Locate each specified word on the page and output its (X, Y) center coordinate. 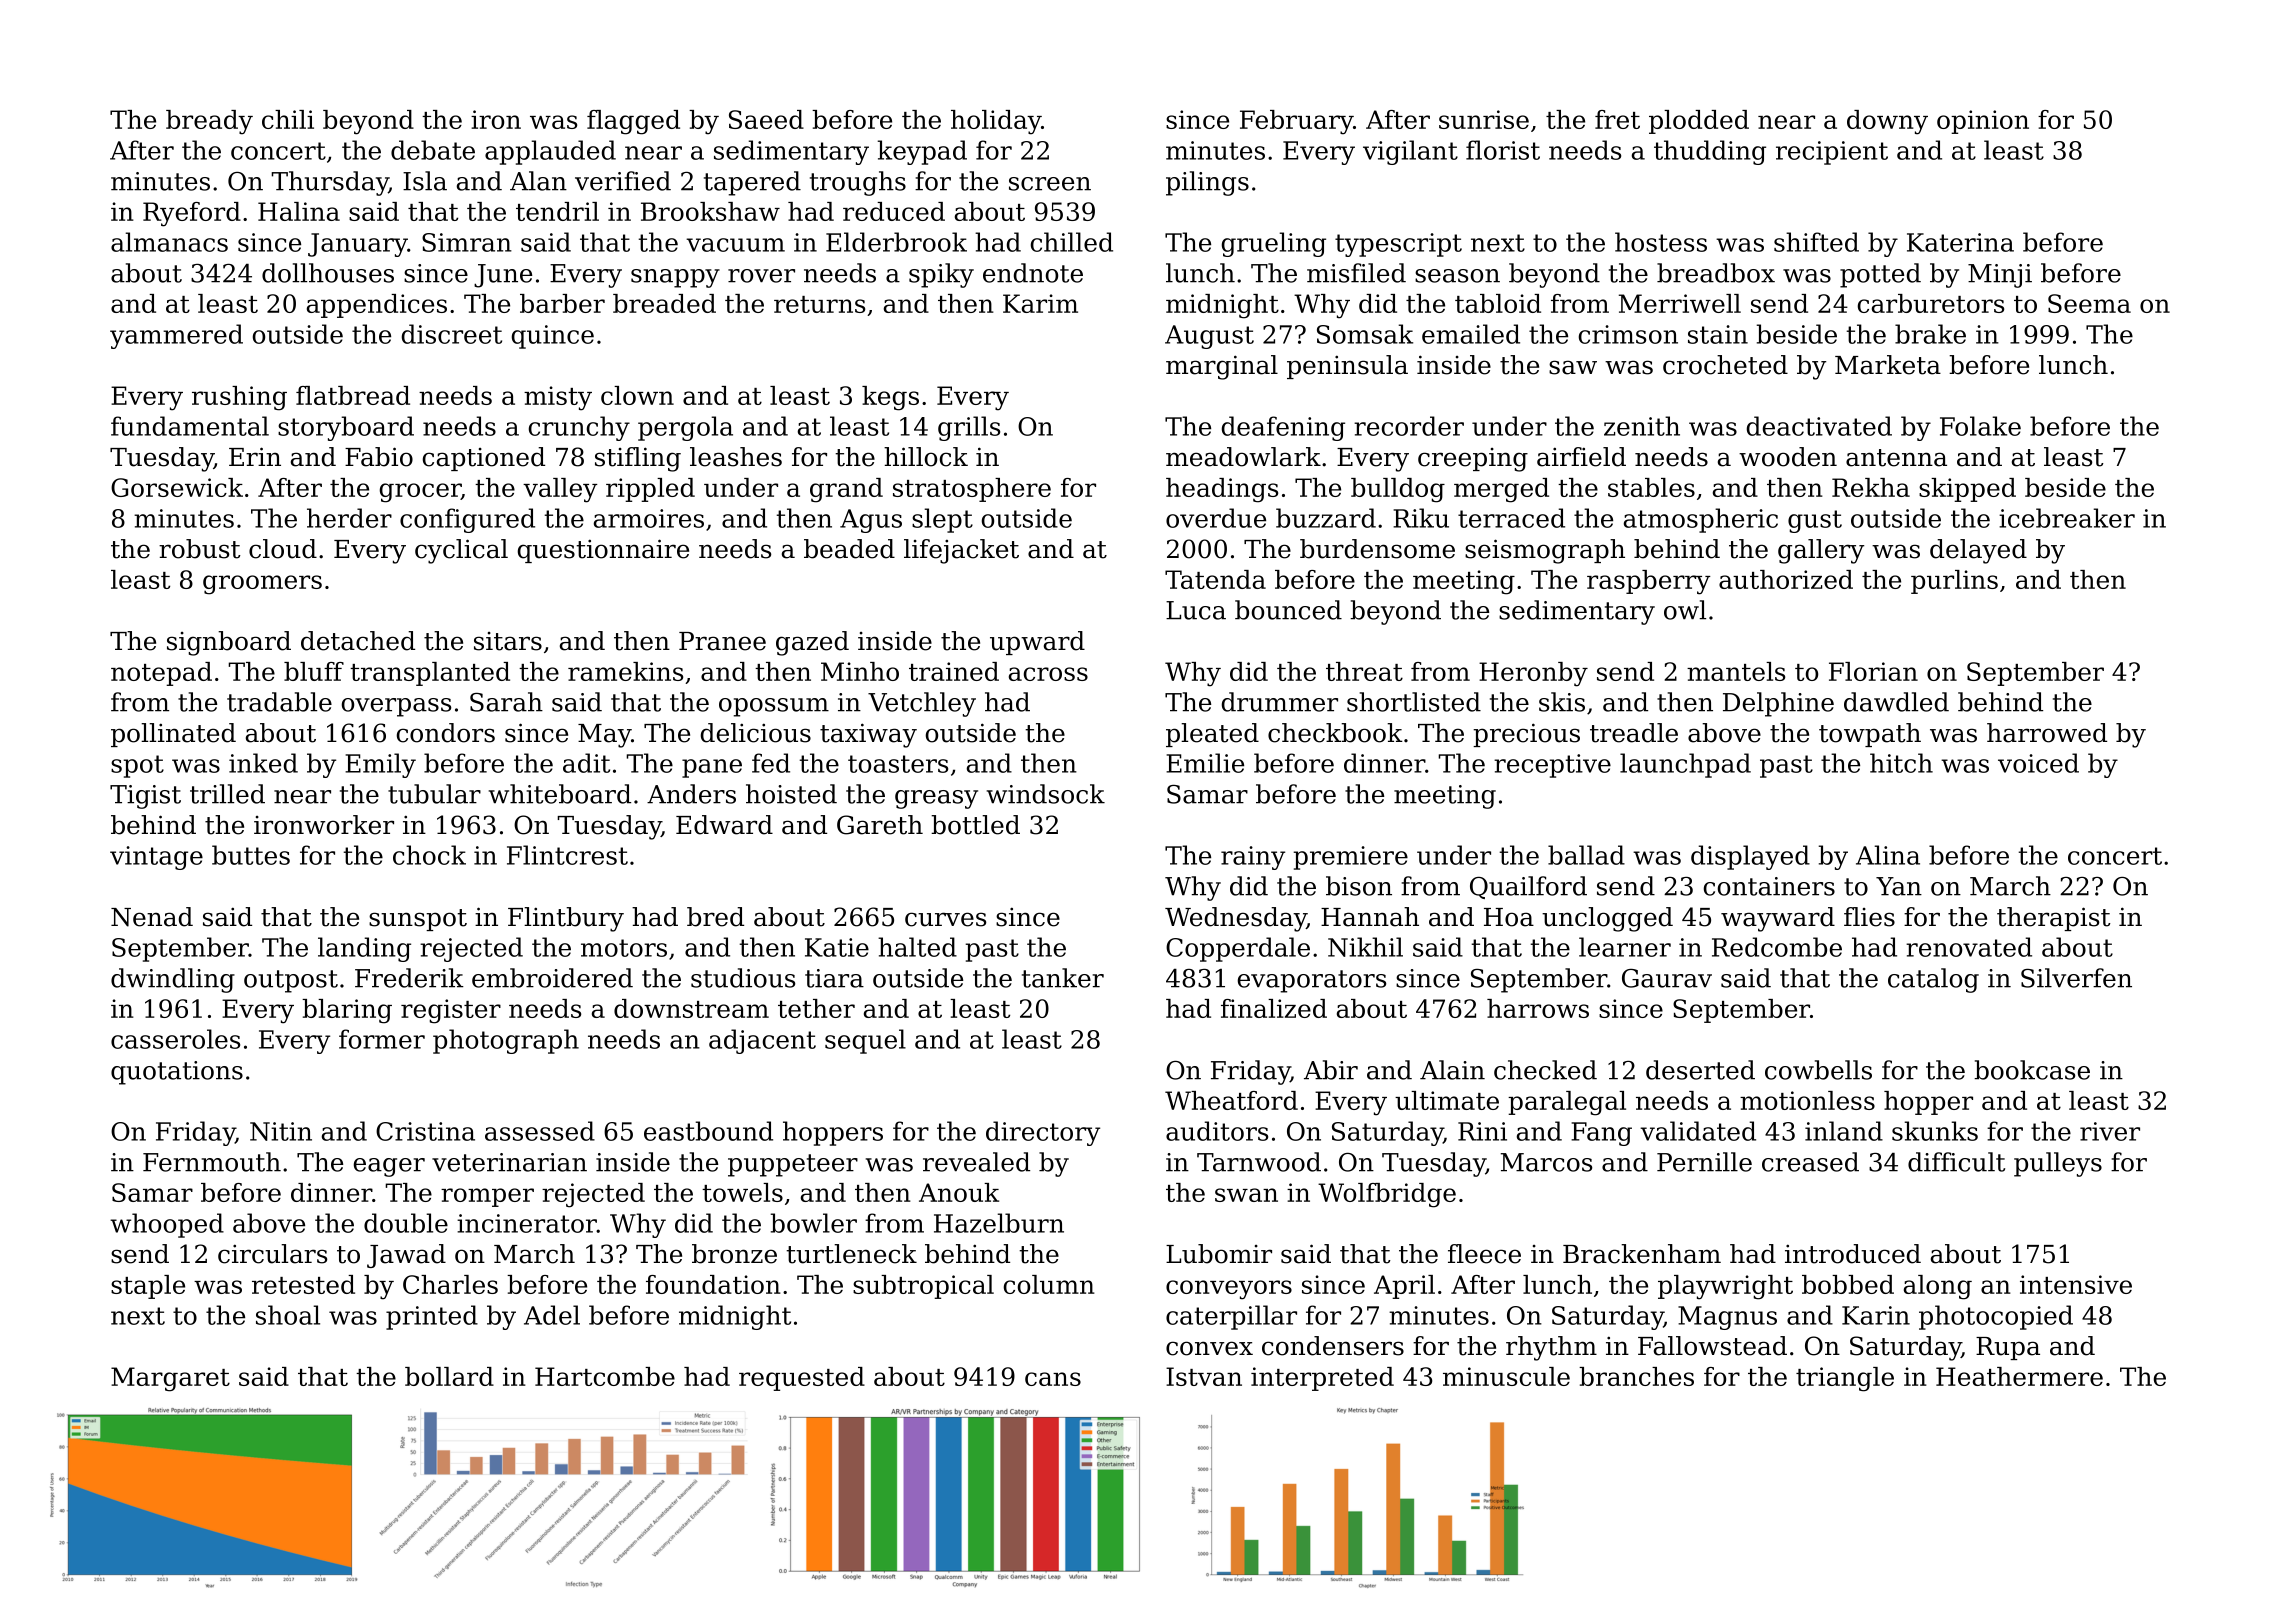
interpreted (1322, 1379)
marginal (1222, 367)
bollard (449, 1376)
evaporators (1312, 981)
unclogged (1607, 919)
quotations (177, 1073)
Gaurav (1667, 978)
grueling (1274, 244)
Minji (2000, 276)
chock (429, 855)
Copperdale (1238, 949)
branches (1636, 1376)
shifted (1816, 242)
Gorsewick (177, 487)
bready (209, 122)
